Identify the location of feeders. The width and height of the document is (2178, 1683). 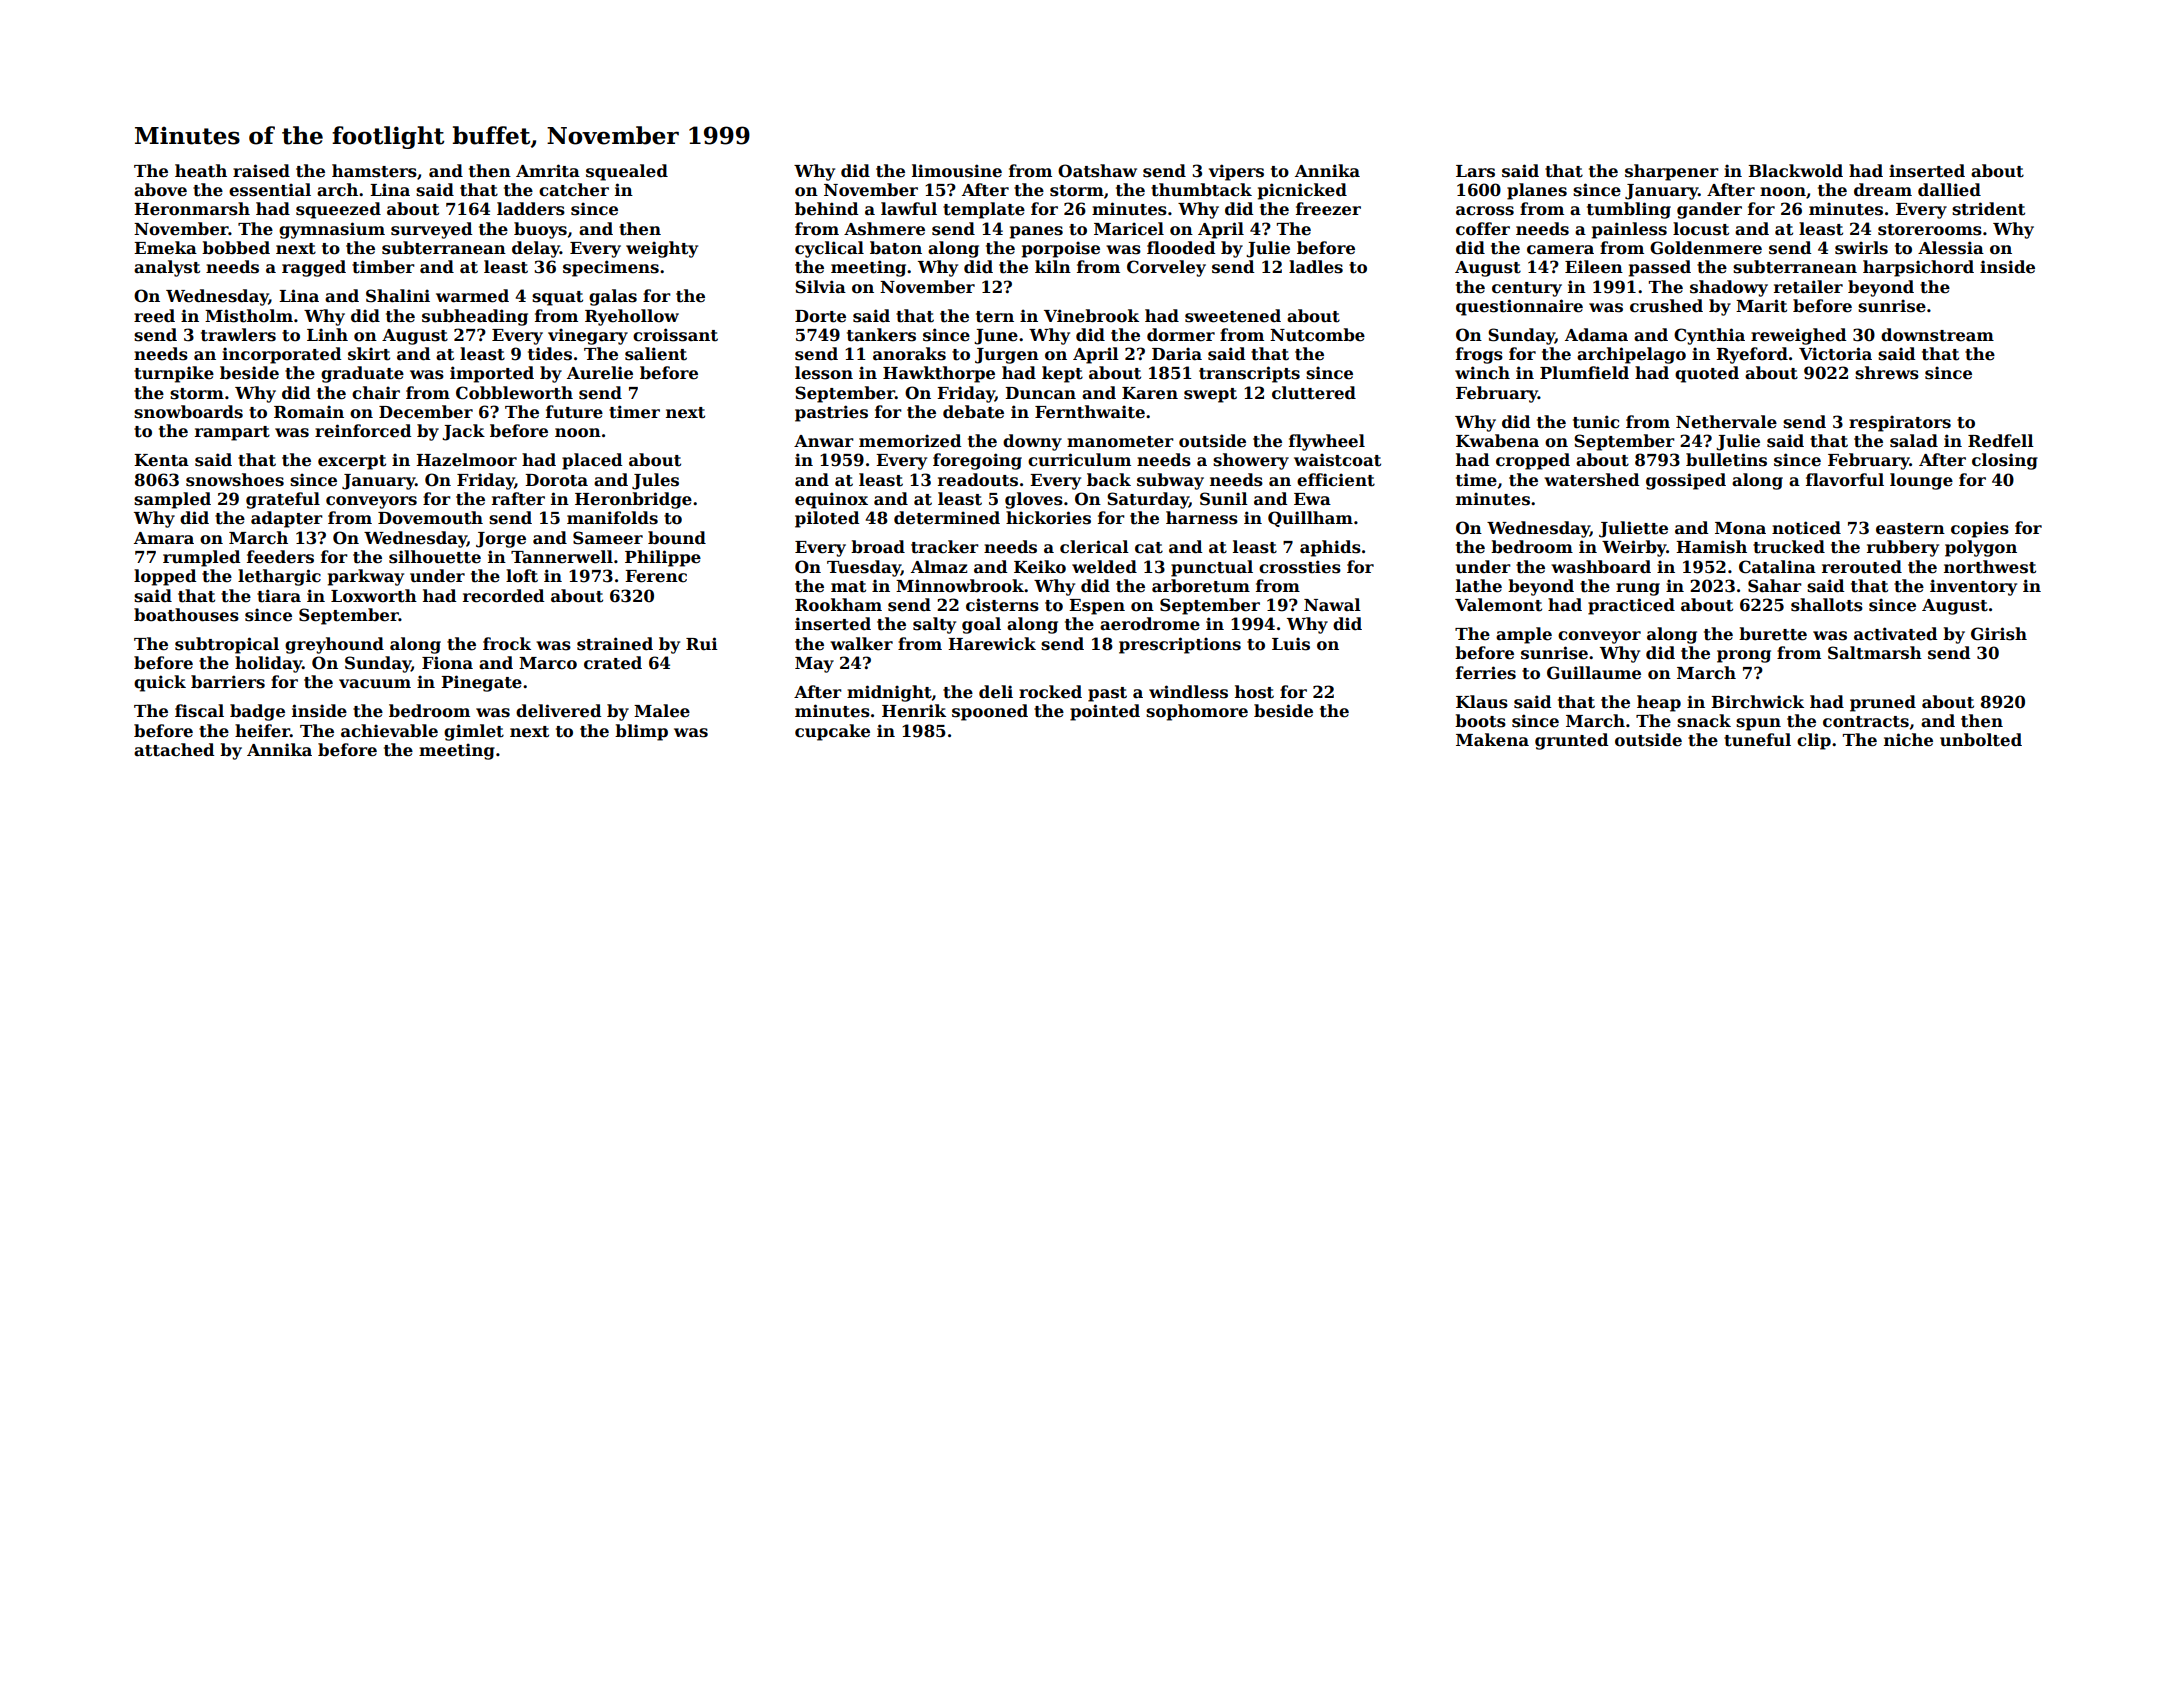
(280, 557).
